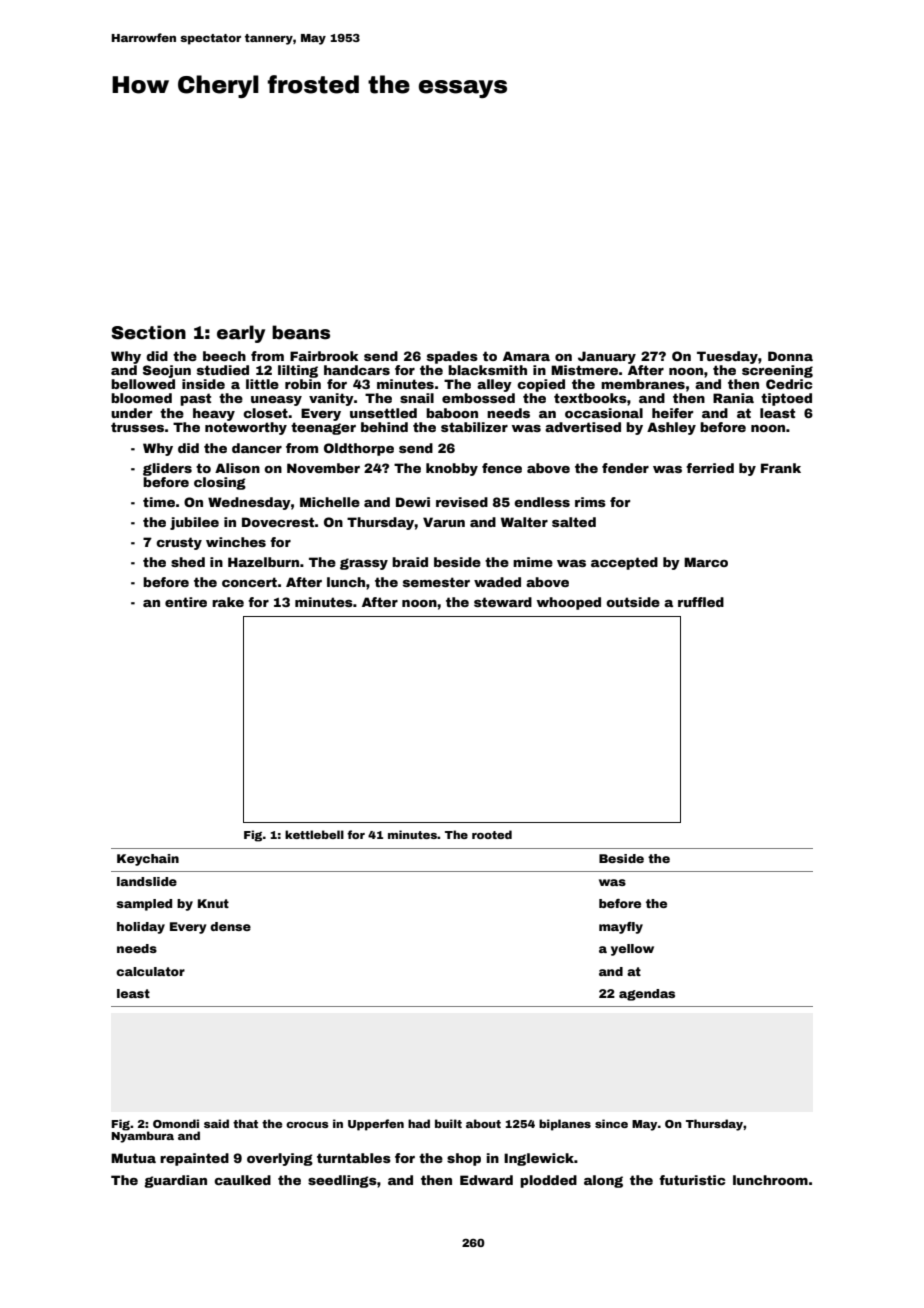 This document has width=924, height=1308. I want to click on rooted, so click(492, 834).
